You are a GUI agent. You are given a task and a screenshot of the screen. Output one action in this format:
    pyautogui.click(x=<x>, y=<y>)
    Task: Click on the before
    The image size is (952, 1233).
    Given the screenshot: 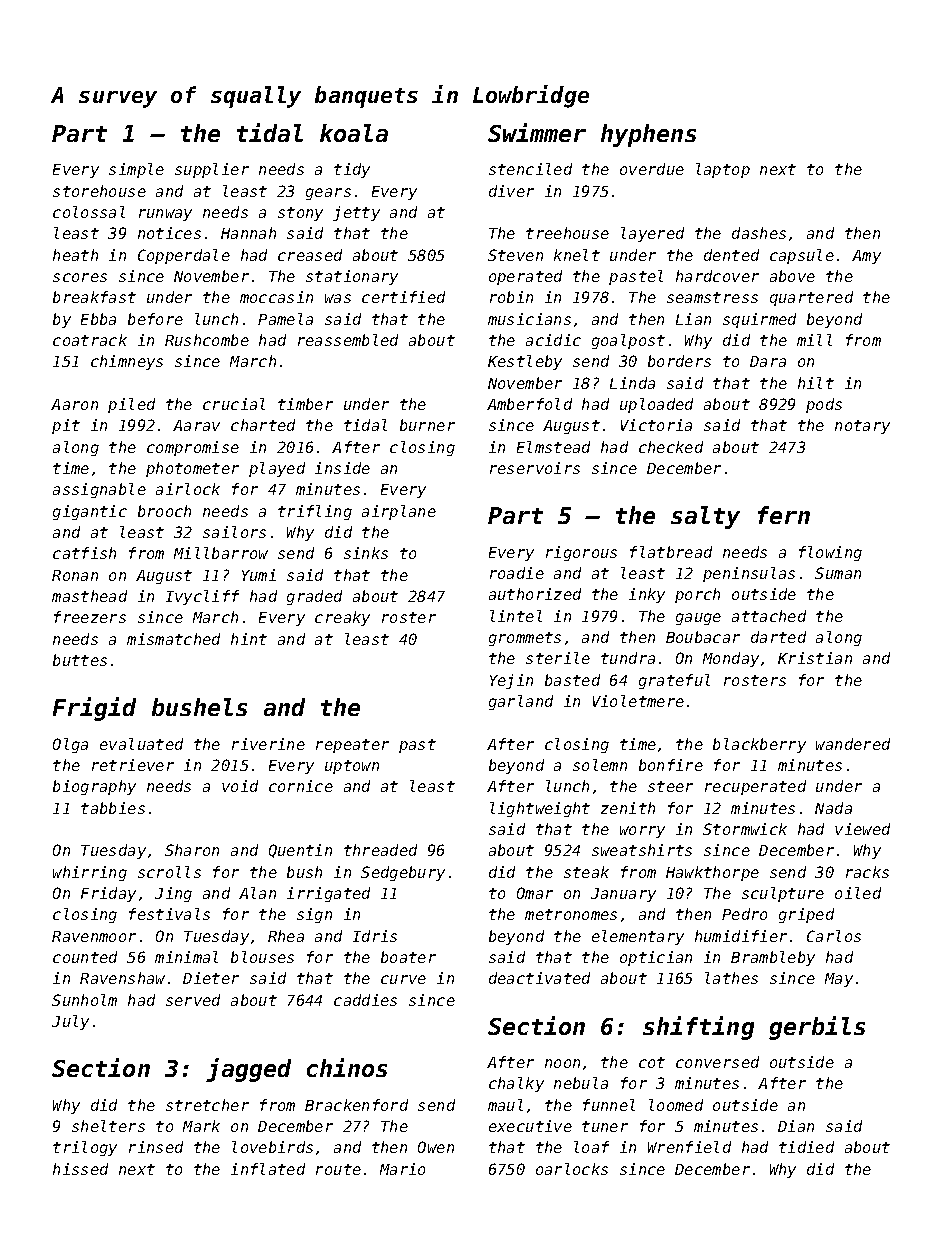 What is the action you would take?
    pyautogui.click(x=155, y=319)
